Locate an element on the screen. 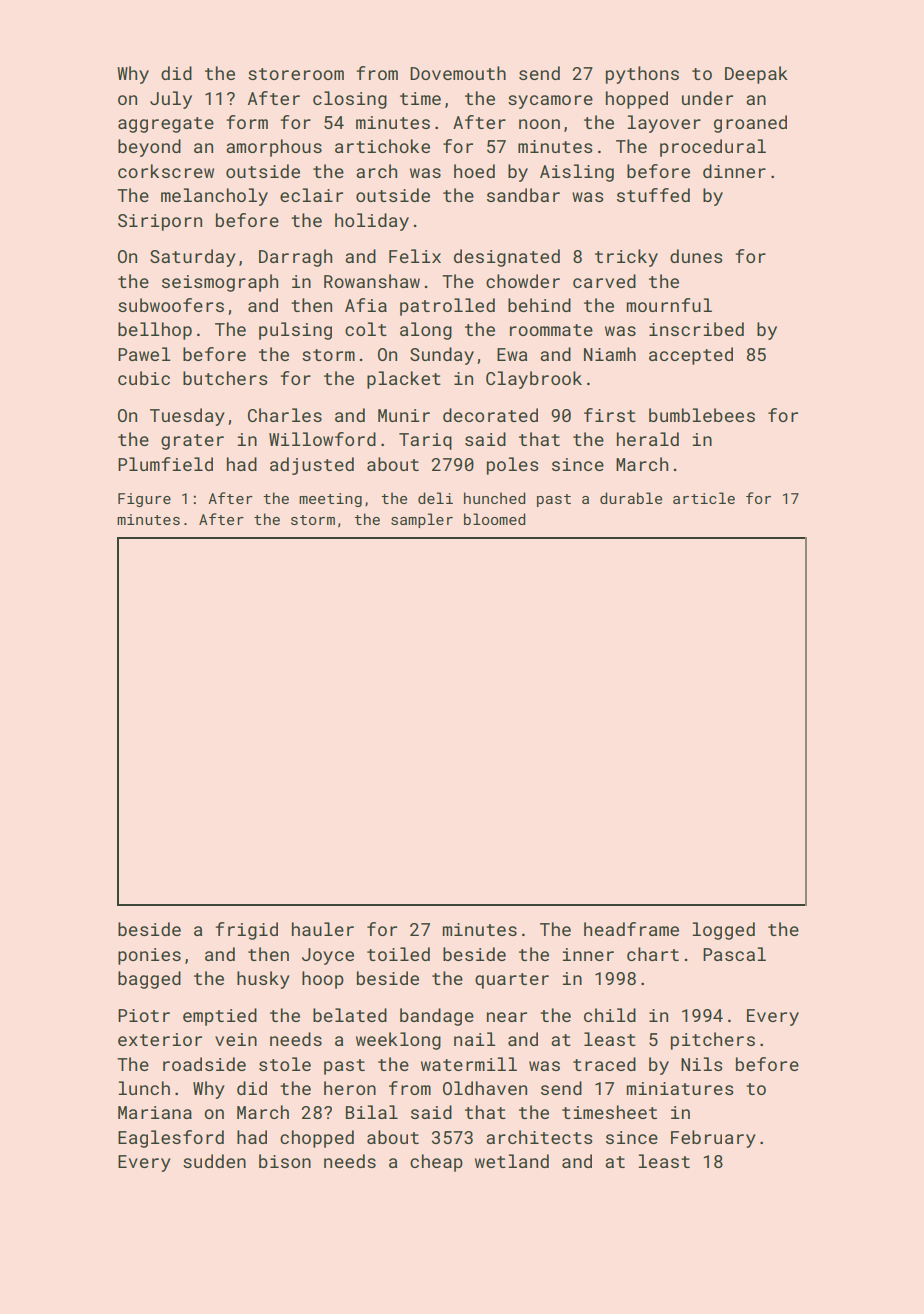 Image resolution: width=924 pixels, height=1314 pixels. Figure is located at coordinates (144, 500).
